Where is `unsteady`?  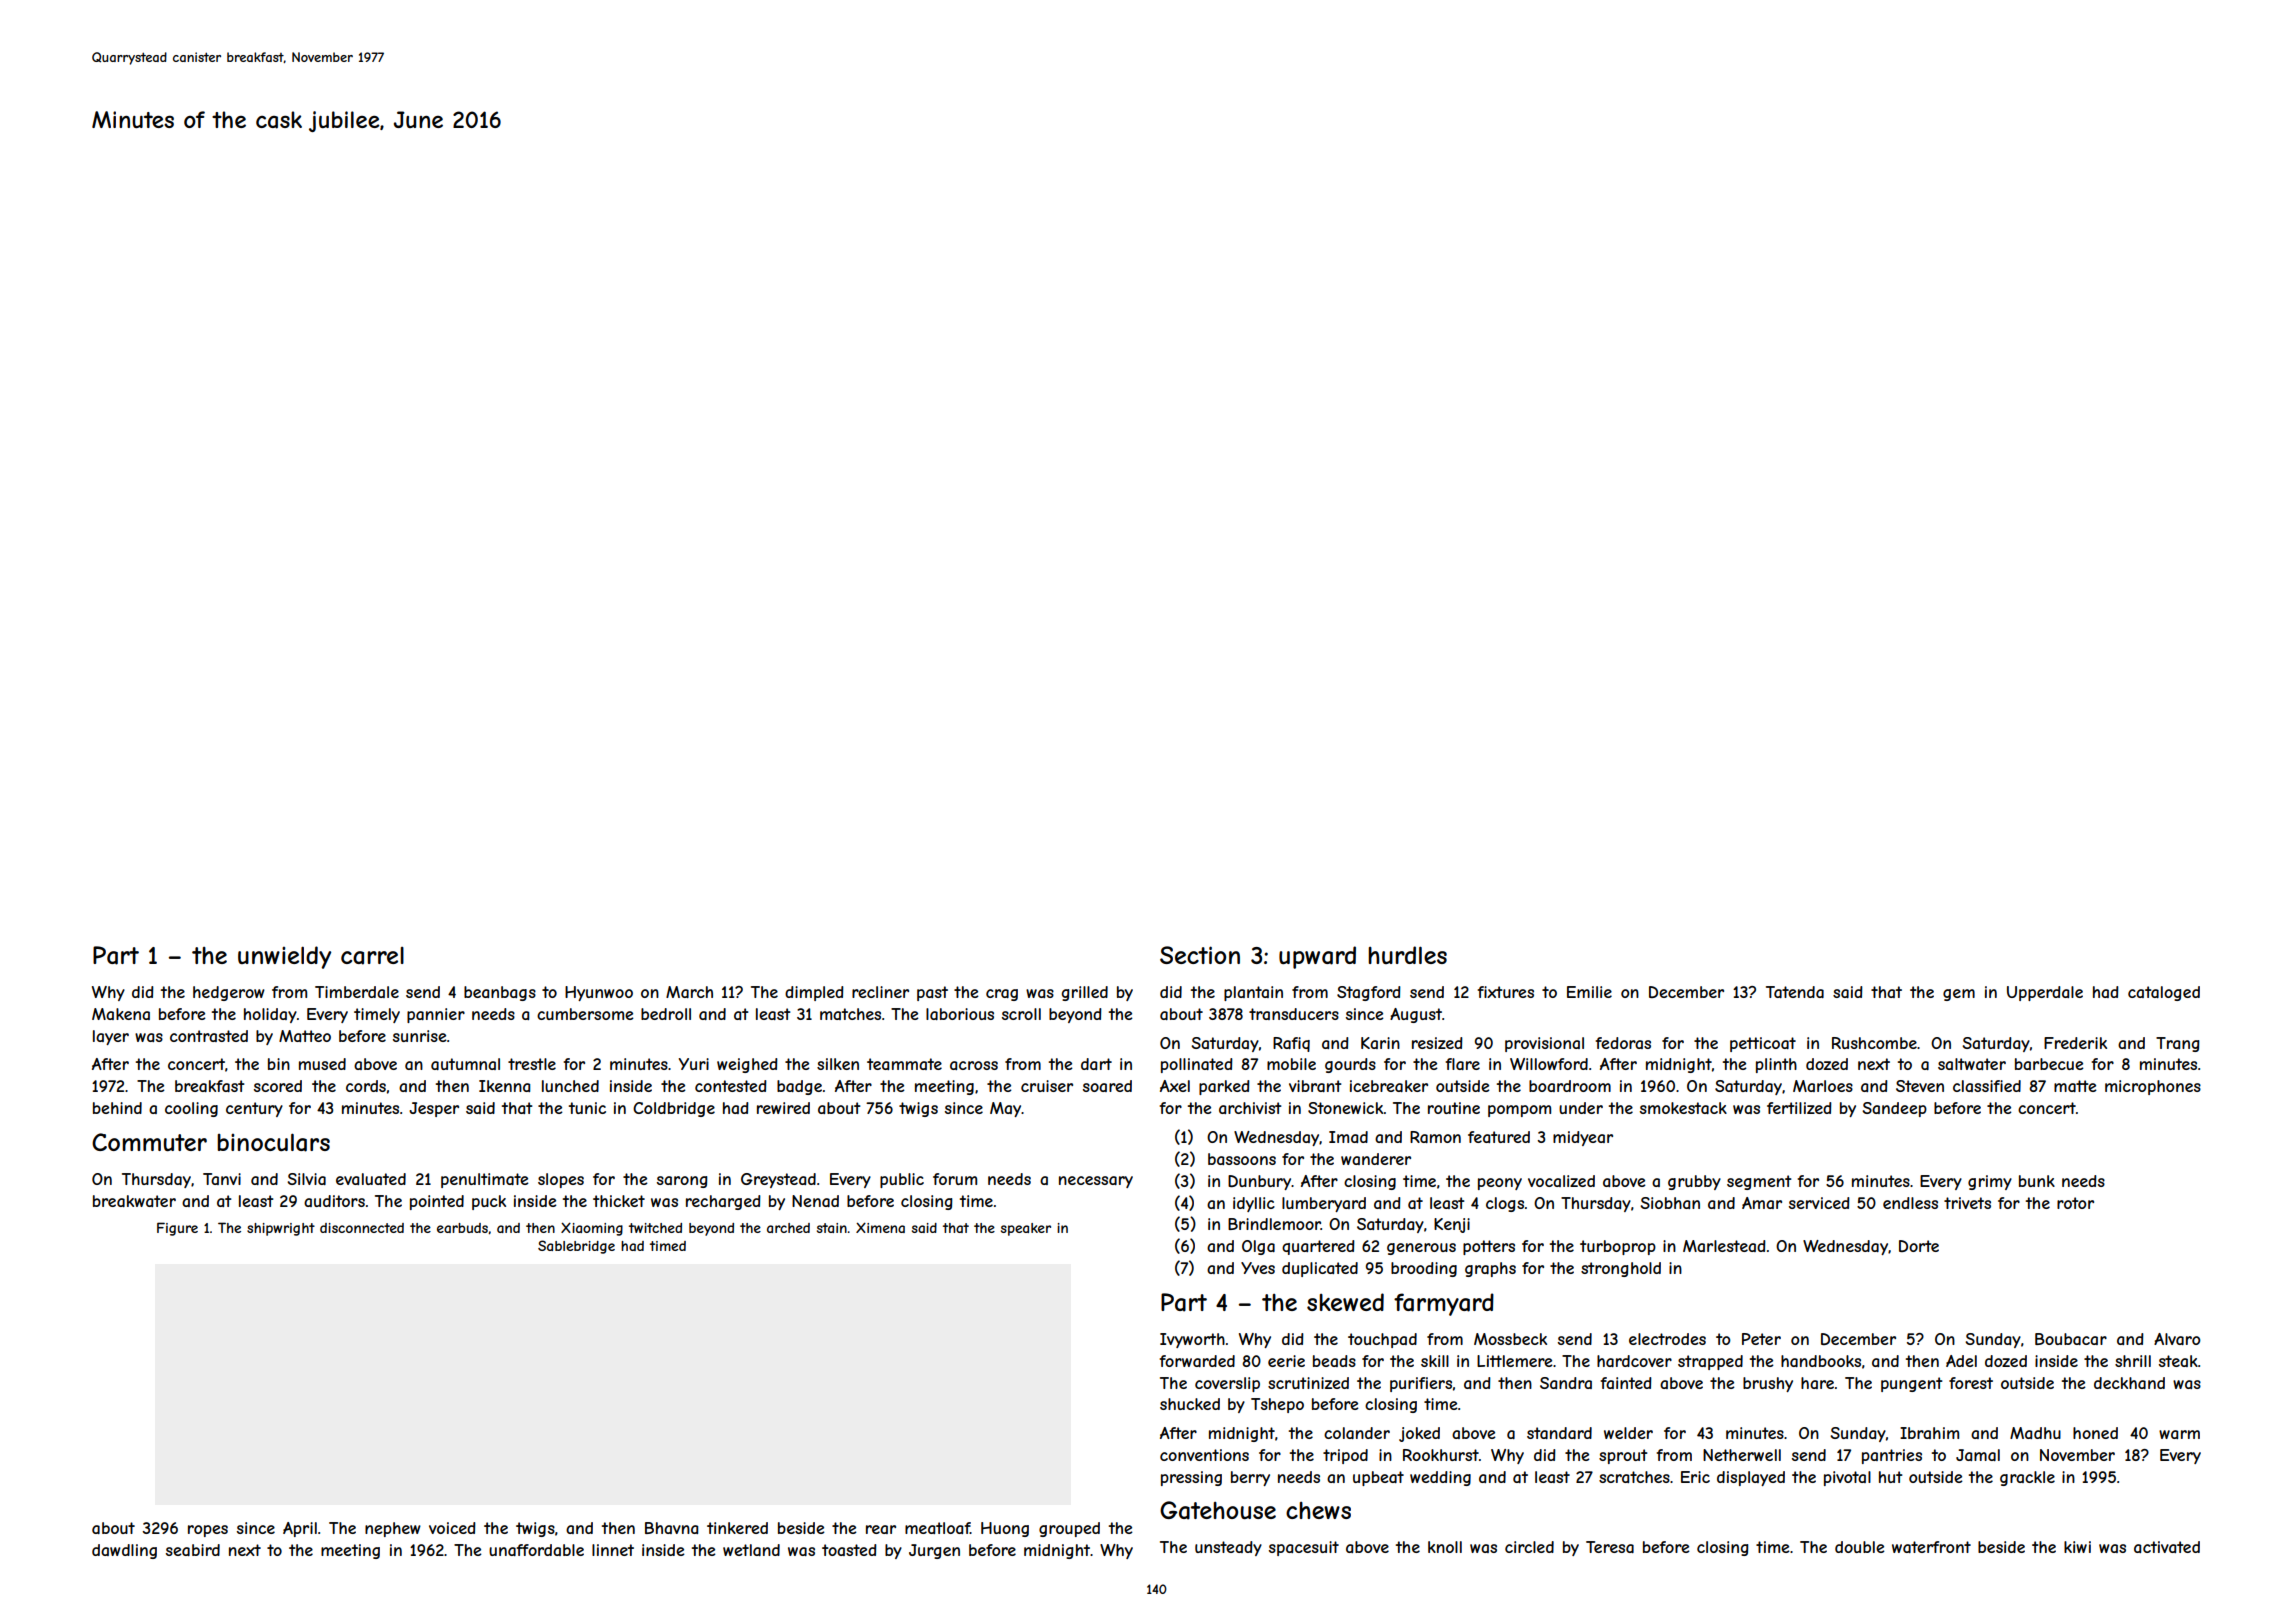
unsteady is located at coordinates (1228, 1548).
